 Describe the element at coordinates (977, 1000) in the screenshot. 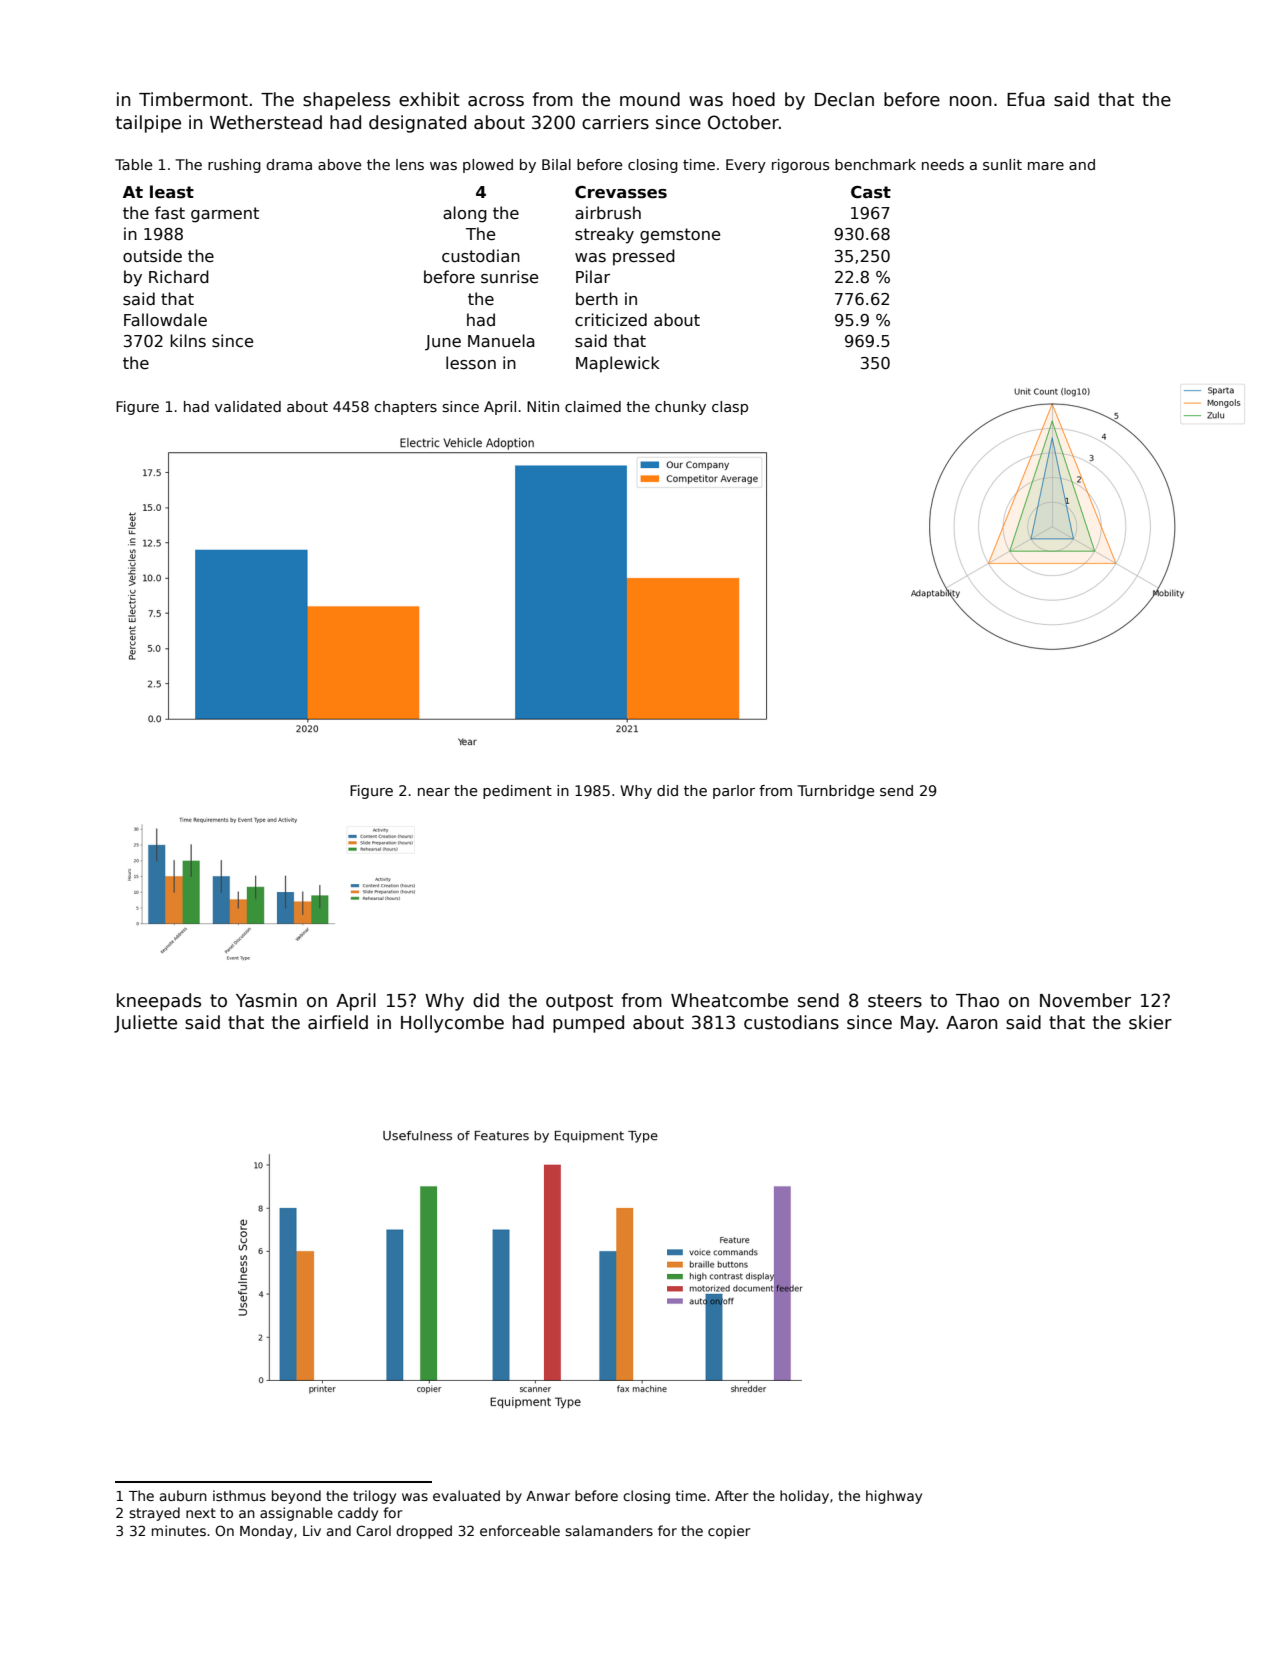

I see `Thao` at that location.
